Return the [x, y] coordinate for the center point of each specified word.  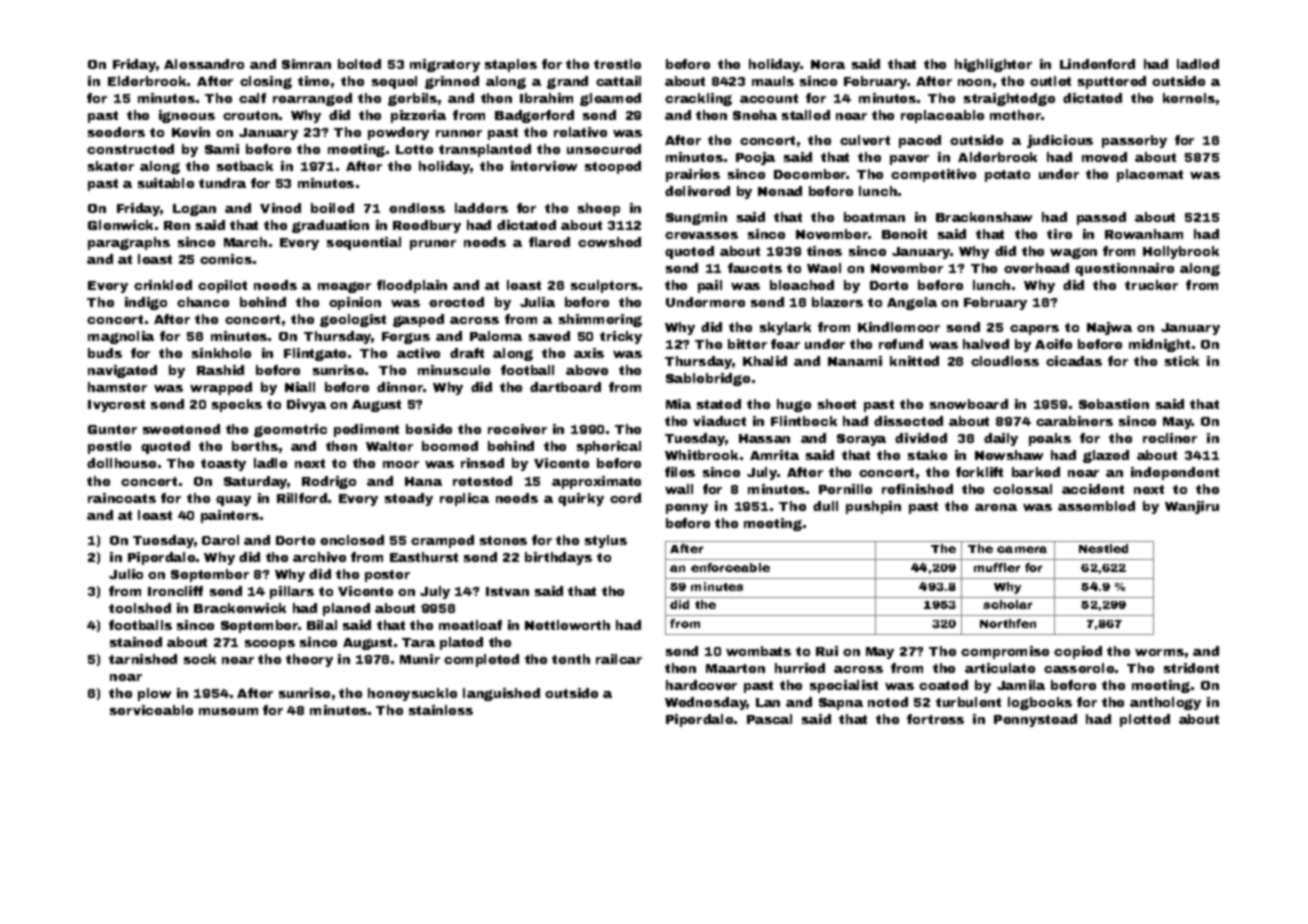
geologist [353, 320]
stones [503, 540]
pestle [109, 447]
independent [1175, 473]
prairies [693, 175]
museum [228, 711]
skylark [785, 328]
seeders [116, 132]
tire [1059, 234]
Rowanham [1144, 234]
